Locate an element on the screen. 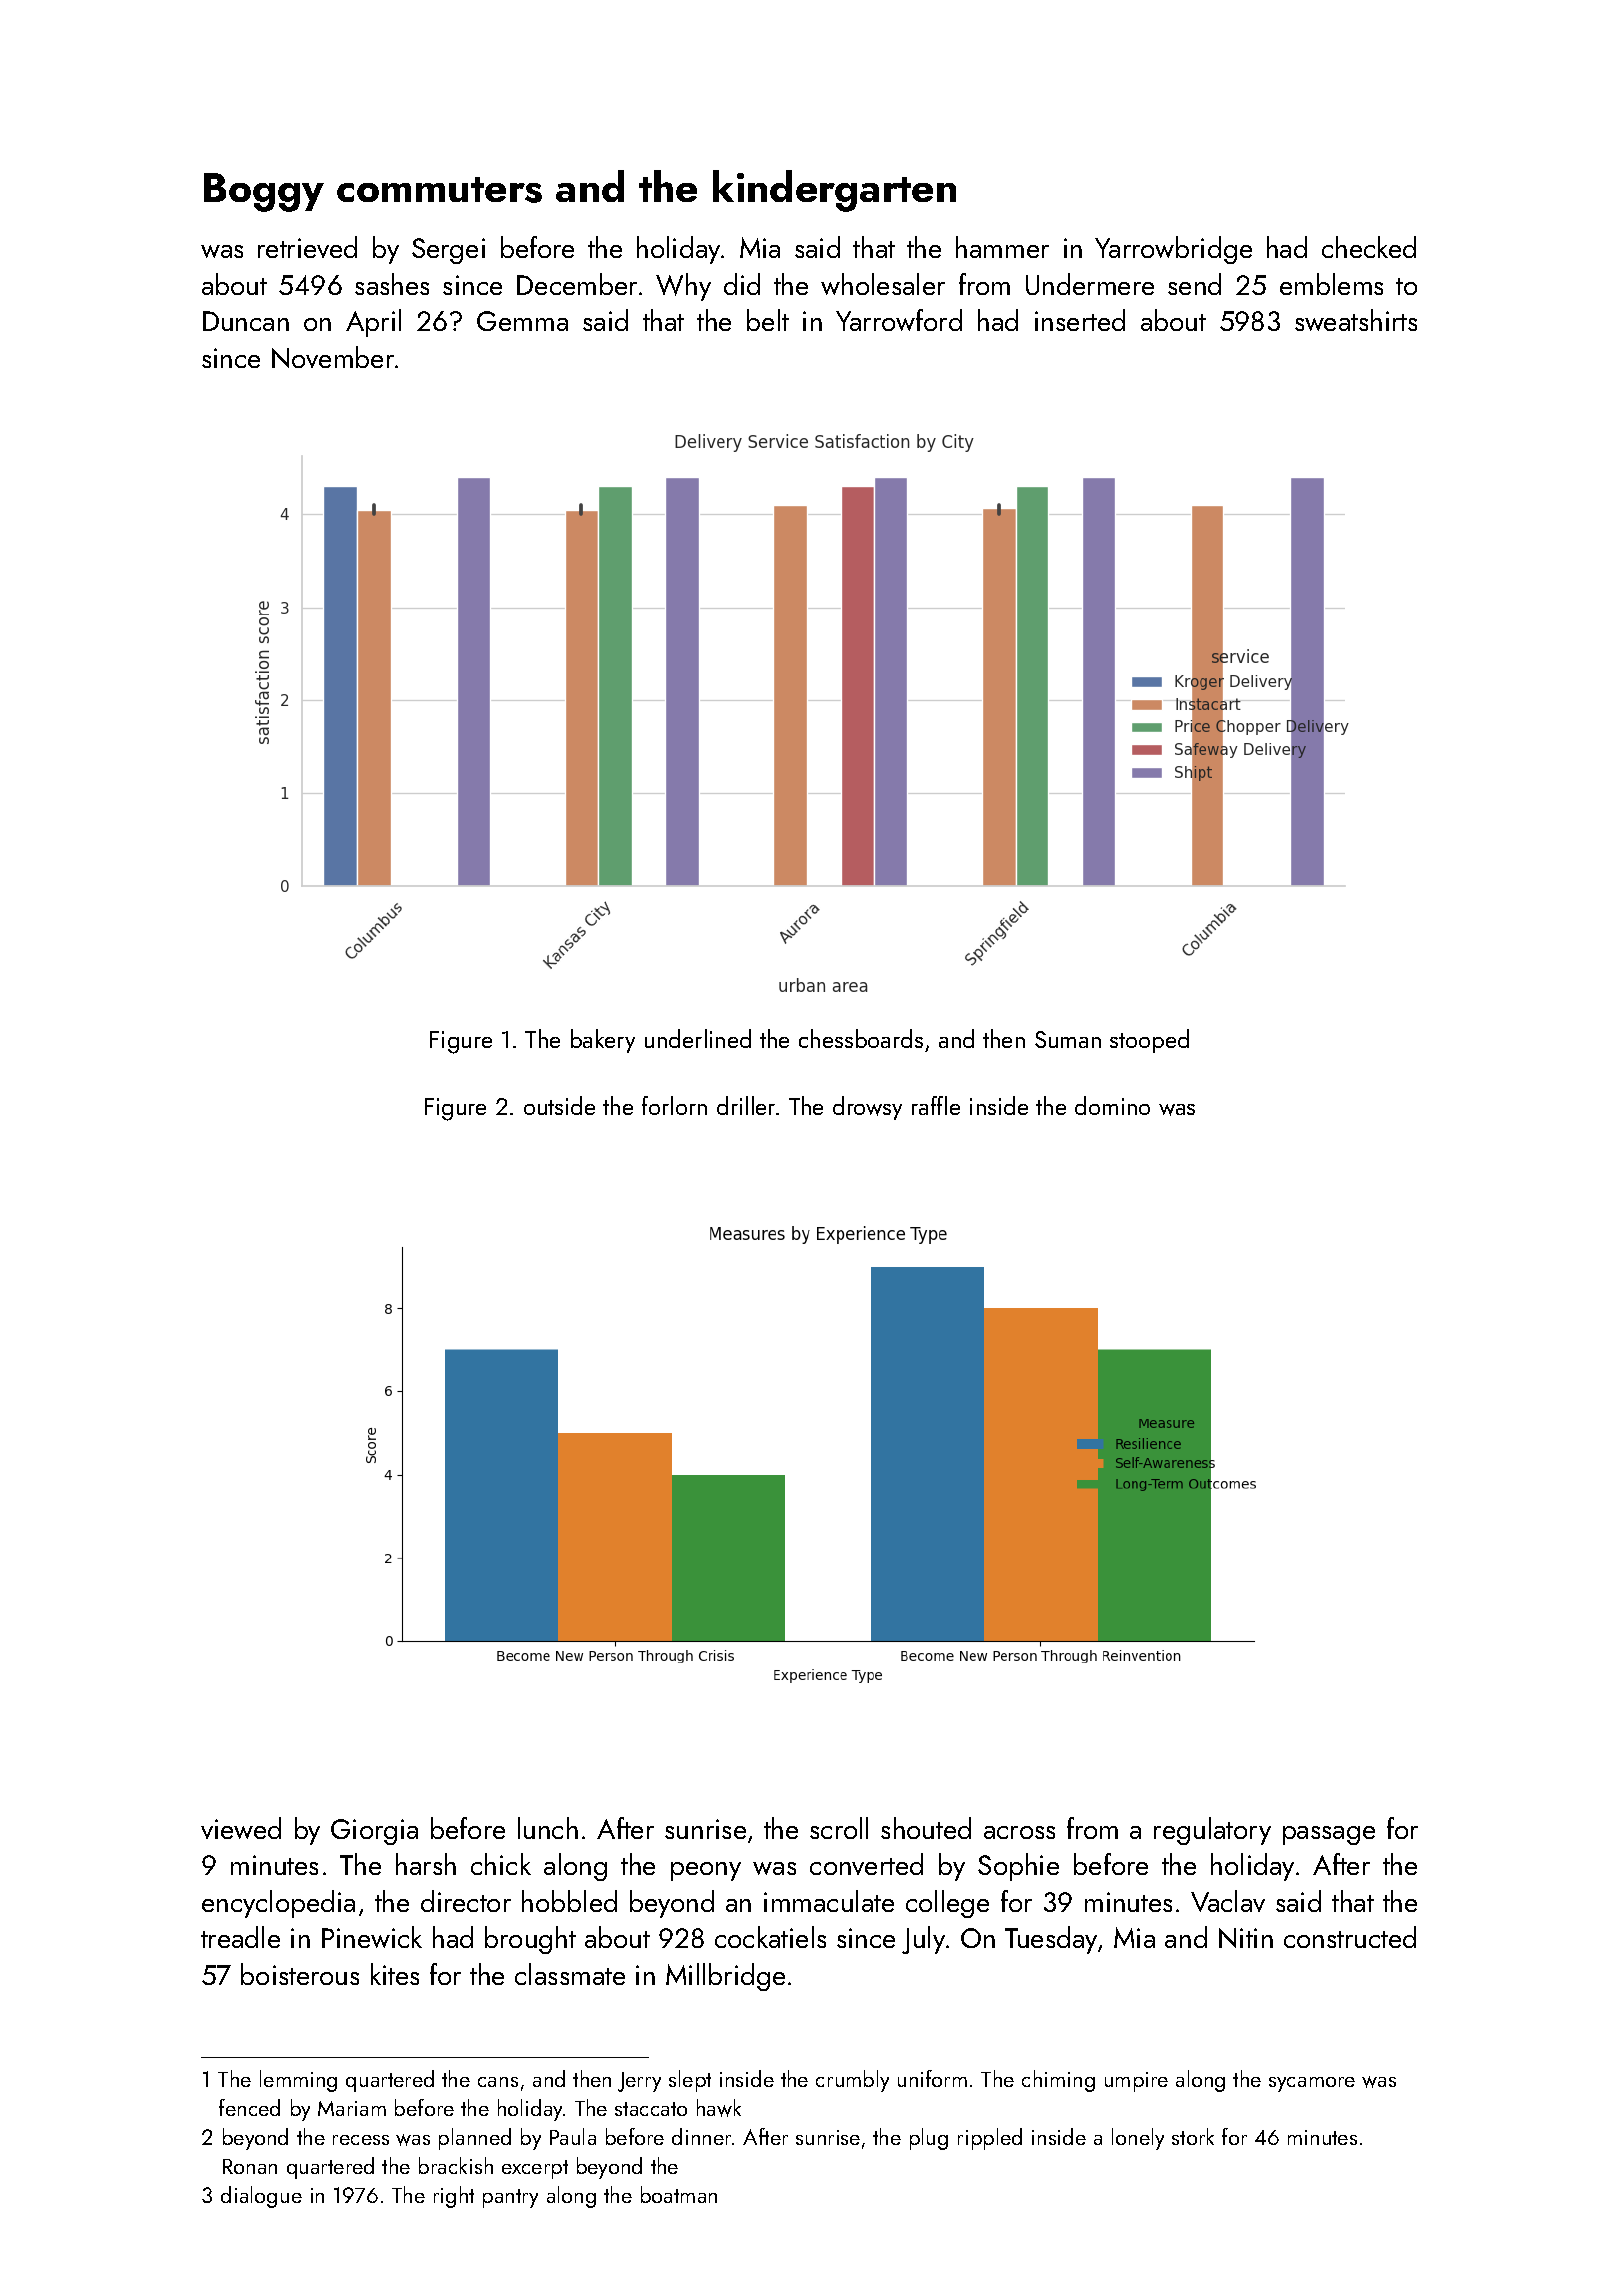 The height and width of the screenshot is (2292, 1620). stooped is located at coordinates (1149, 1041).
